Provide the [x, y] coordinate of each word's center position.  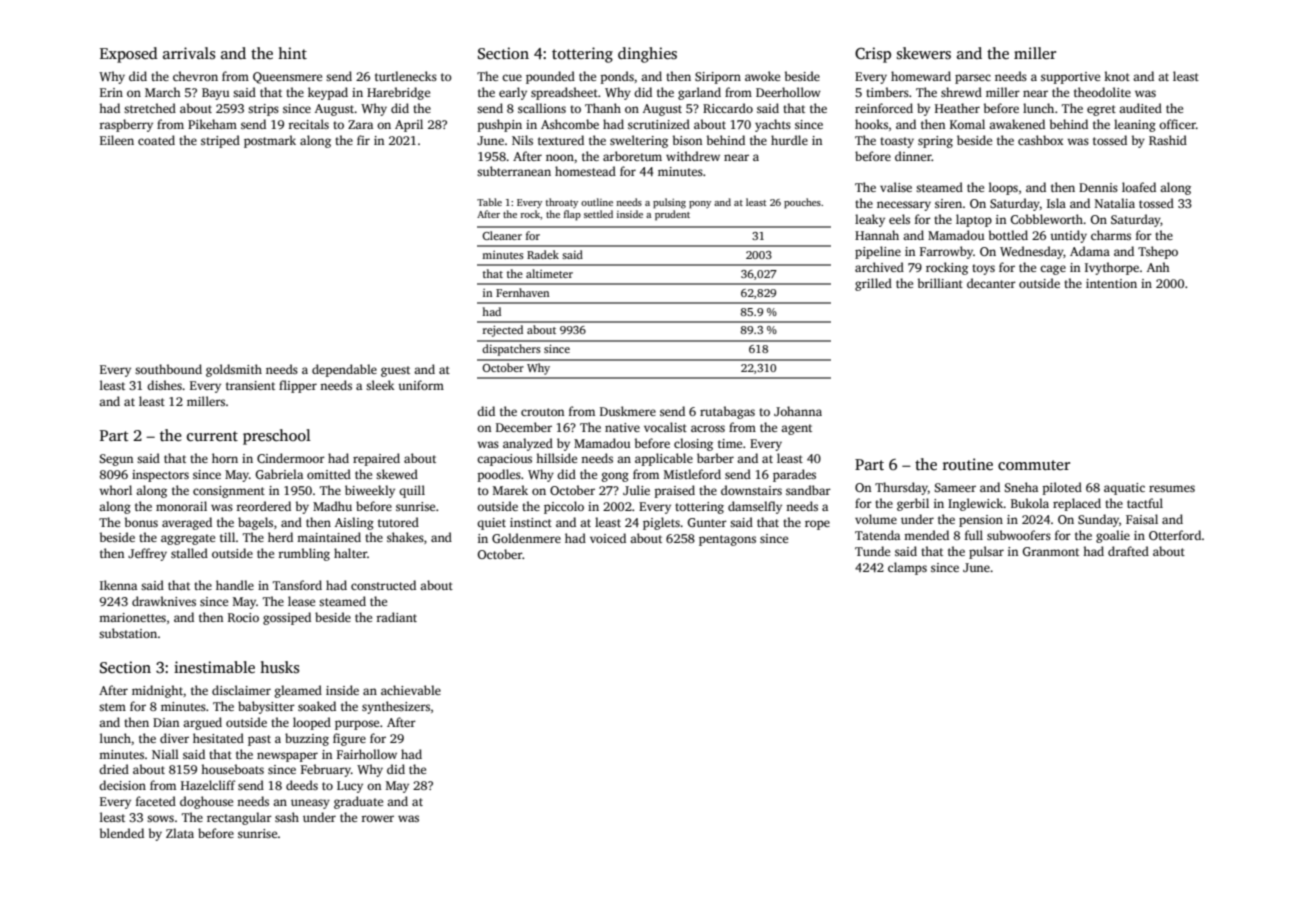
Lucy [350, 787]
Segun [116, 460]
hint [292, 53]
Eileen [117, 140]
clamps [907, 568]
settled [598, 214]
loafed [1139, 187]
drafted [1128, 551]
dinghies [647, 55]
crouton [542, 412]
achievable [411, 690]
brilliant [940, 283]
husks [279, 667]
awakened [1017, 124]
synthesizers [396, 707]
